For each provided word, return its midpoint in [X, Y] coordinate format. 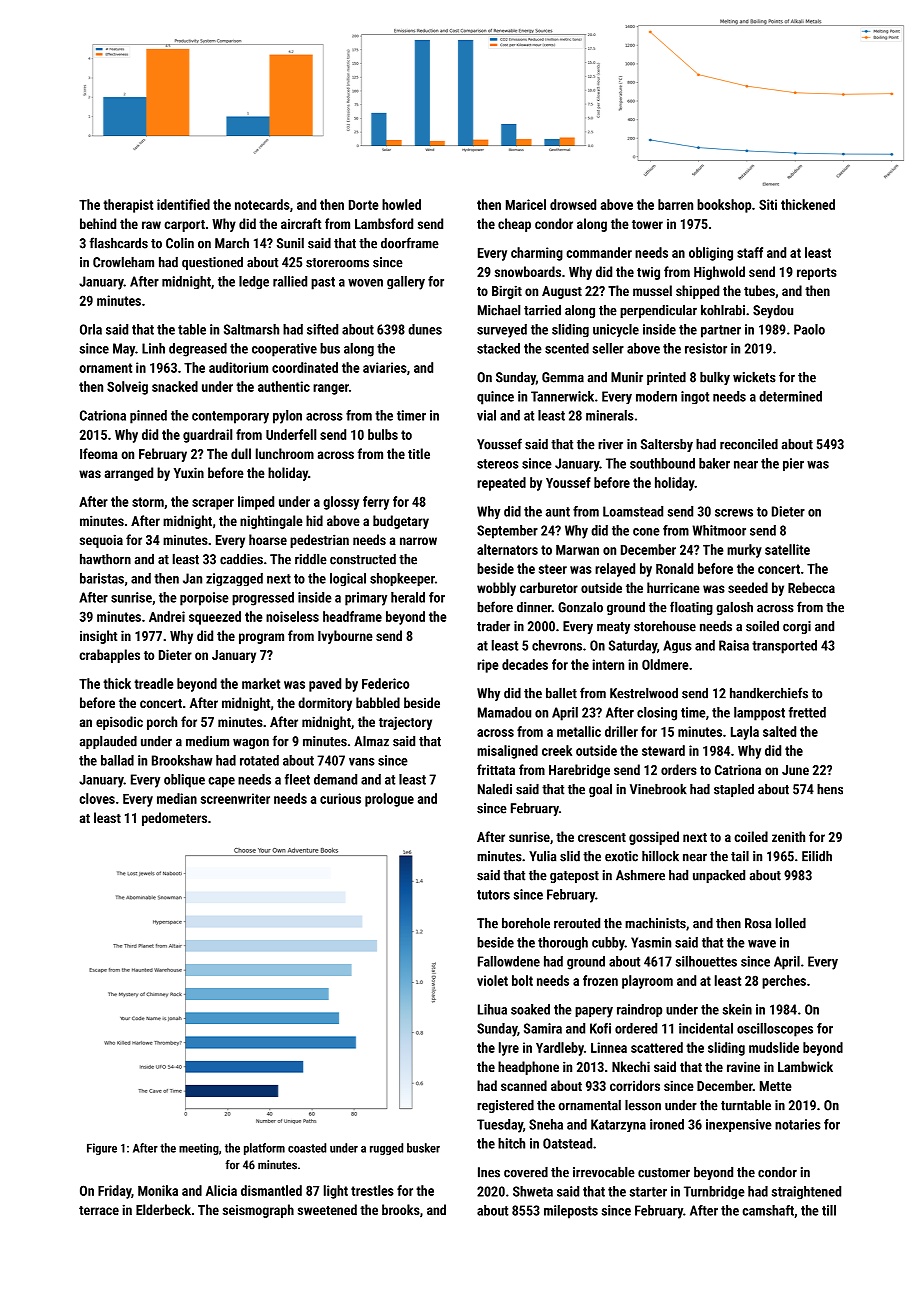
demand [335, 779]
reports [817, 274]
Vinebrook [658, 789]
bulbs [383, 434]
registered [505, 1106]
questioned [212, 263]
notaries [798, 1124]
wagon [251, 743]
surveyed [502, 331]
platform [264, 1149]
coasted [307, 1148]
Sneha [546, 1124]
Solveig [127, 388]
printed [666, 378]
